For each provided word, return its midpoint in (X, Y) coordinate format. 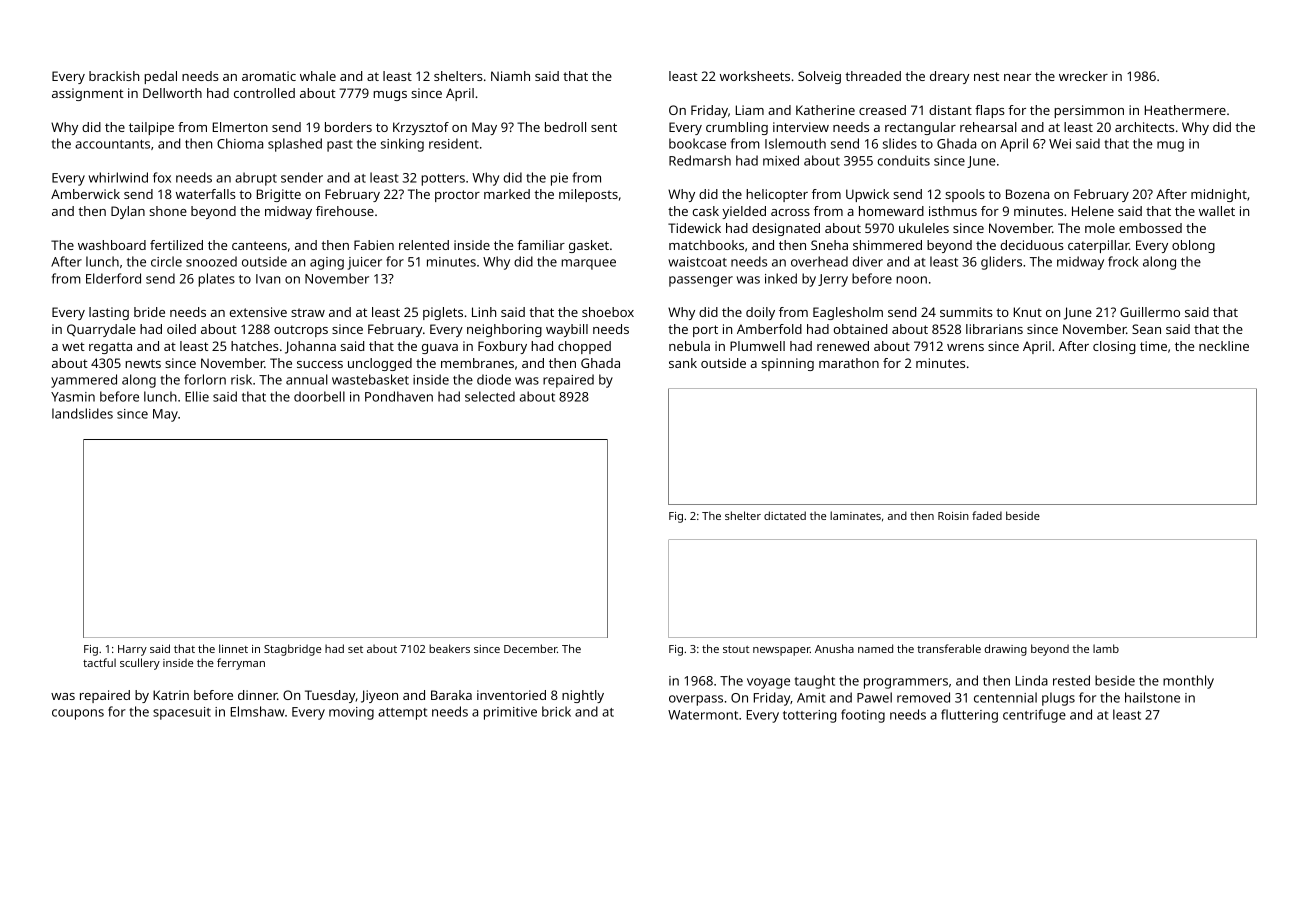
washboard (112, 245)
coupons (78, 714)
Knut (1028, 312)
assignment (88, 94)
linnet (233, 648)
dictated (785, 515)
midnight (1219, 195)
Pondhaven (399, 396)
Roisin (953, 516)
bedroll (565, 127)
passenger (701, 281)
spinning (787, 364)
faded (987, 515)
